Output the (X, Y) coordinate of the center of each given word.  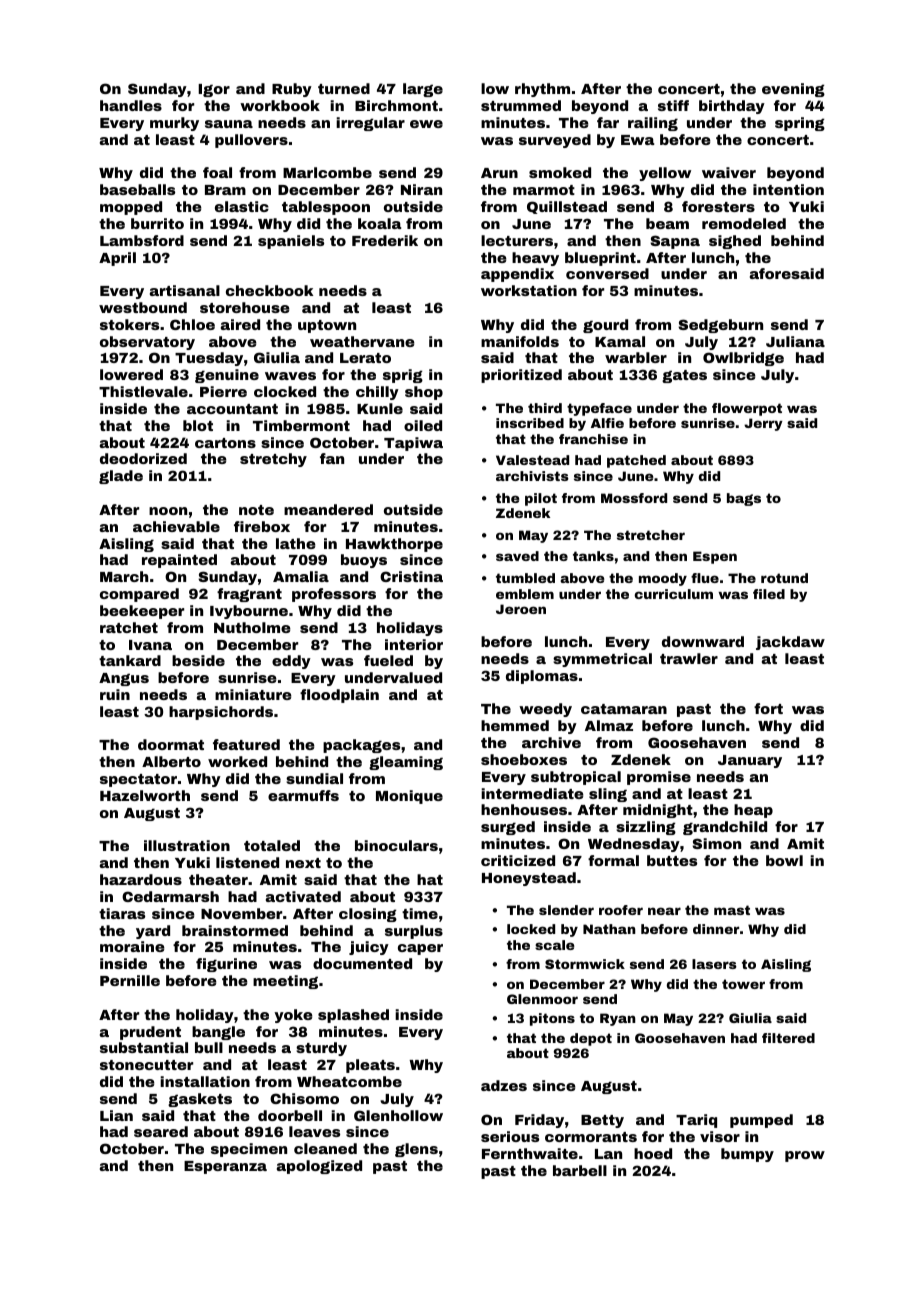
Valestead (532, 460)
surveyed (555, 141)
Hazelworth (145, 795)
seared (161, 1131)
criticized (518, 860)
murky (174, 124)
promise (659, 778)
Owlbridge (743, 359)
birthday (732, 107)
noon (168, 511)
